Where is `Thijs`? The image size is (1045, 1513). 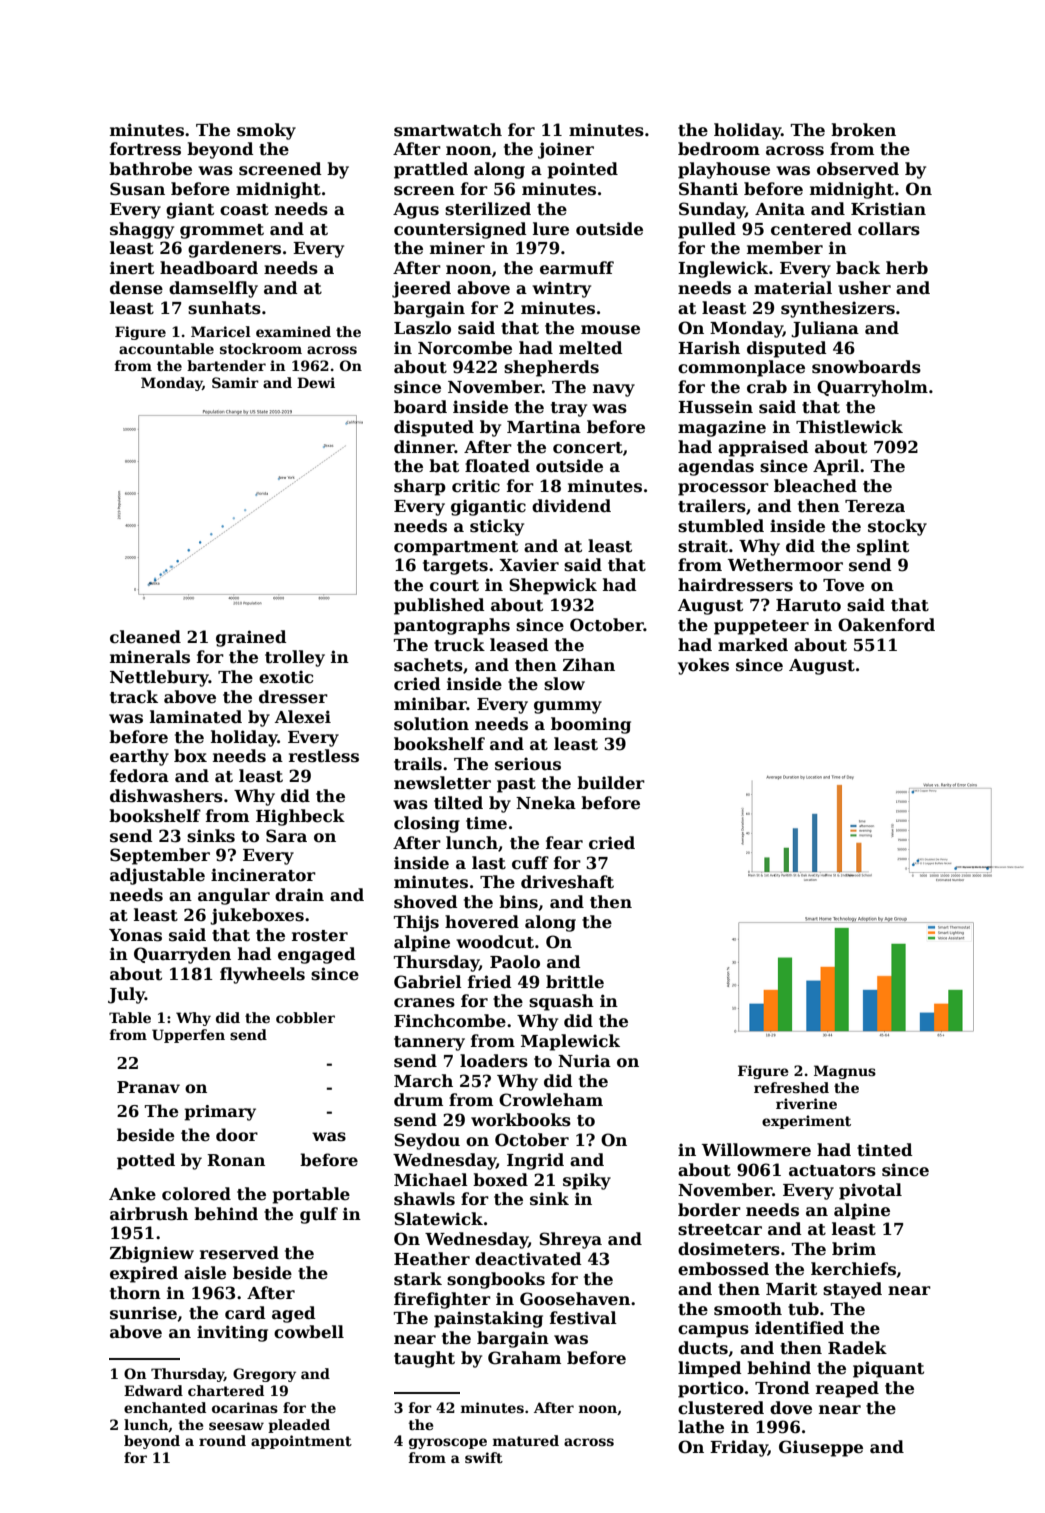
Thijs is located at coordinates (416, 923).
